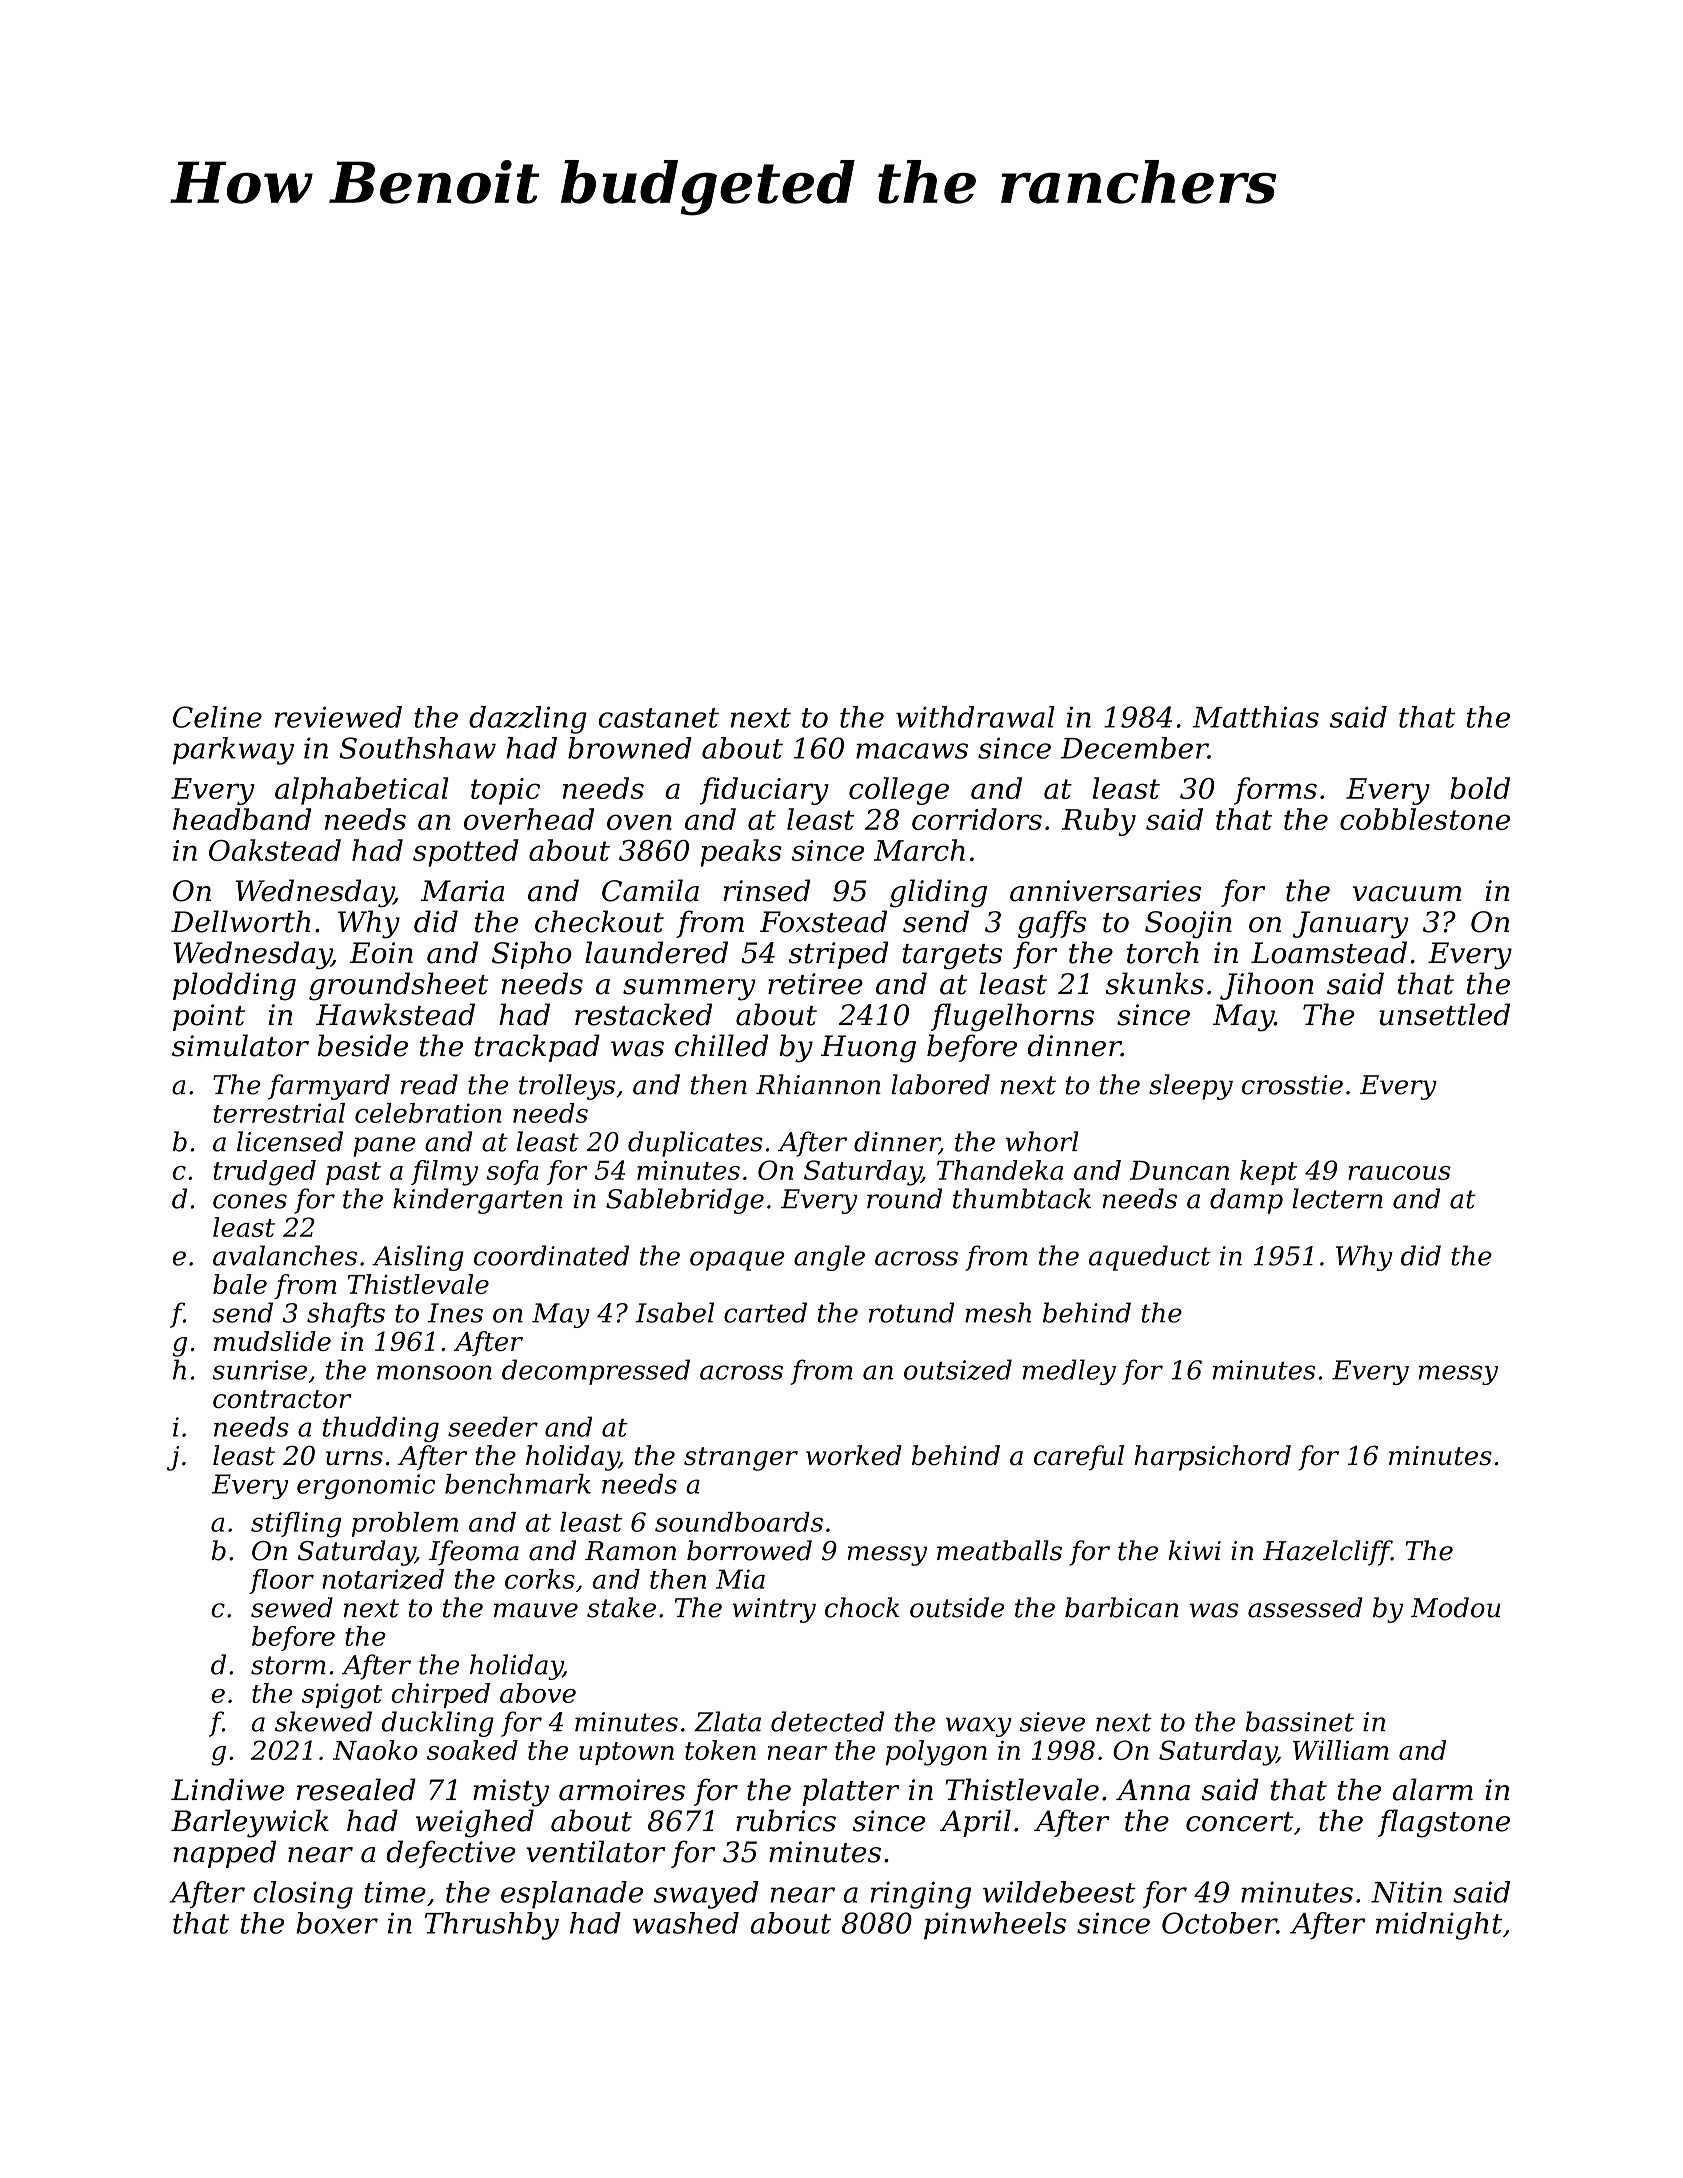 The height and width of the screenshot is (2178, 1683). What do you see at coordinates (838, 955) in the screenshot?
I see `striped` at bounding box center [838, 955].
